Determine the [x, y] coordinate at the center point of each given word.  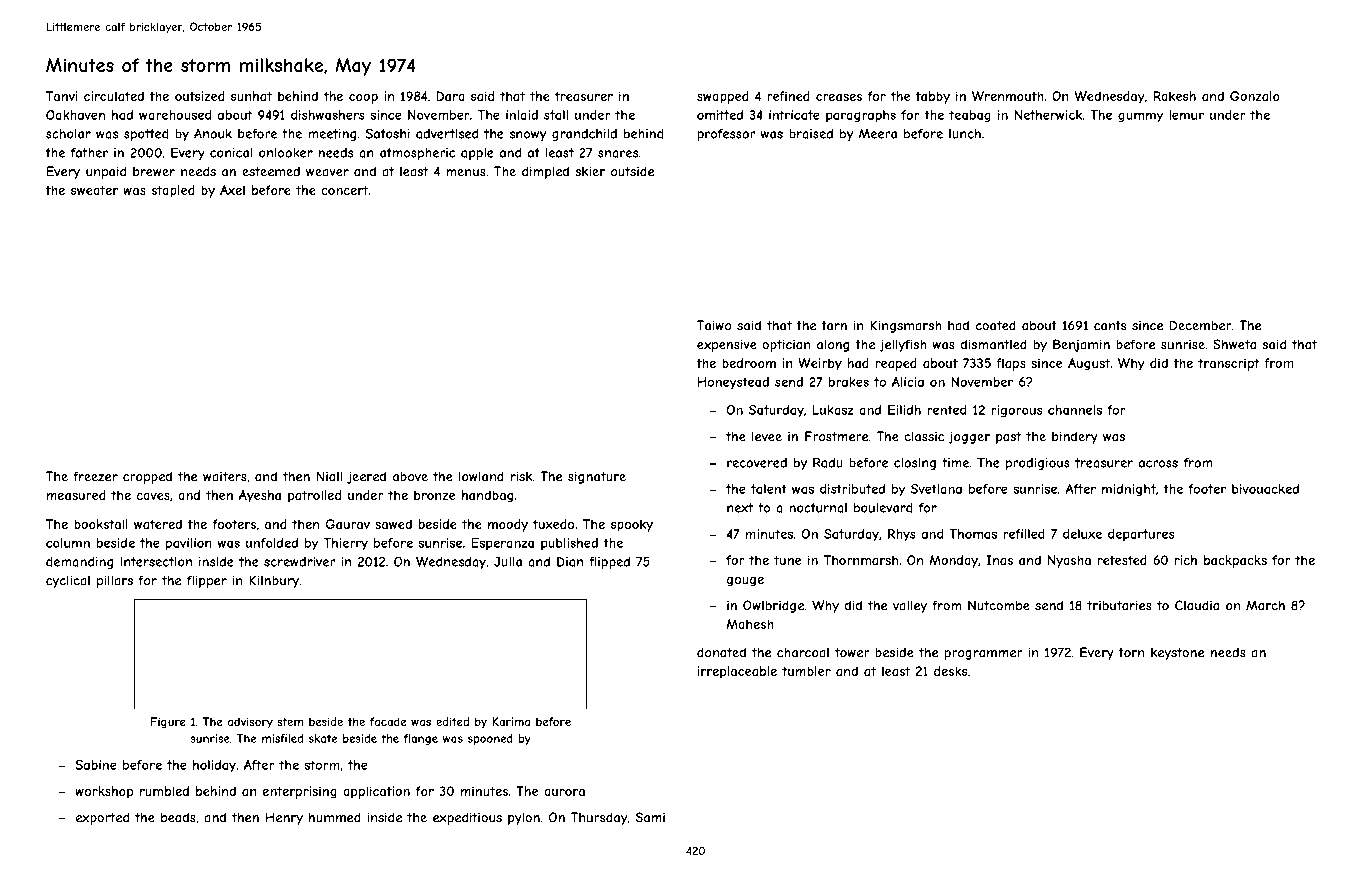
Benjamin [1081, 345]
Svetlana [936, 489]
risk [521, 476]
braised [811, 134]
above [410, 476]
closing [915, 464]
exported [102, 818]
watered [158, 524]
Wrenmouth [1008, 96]
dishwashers [328, 115]
